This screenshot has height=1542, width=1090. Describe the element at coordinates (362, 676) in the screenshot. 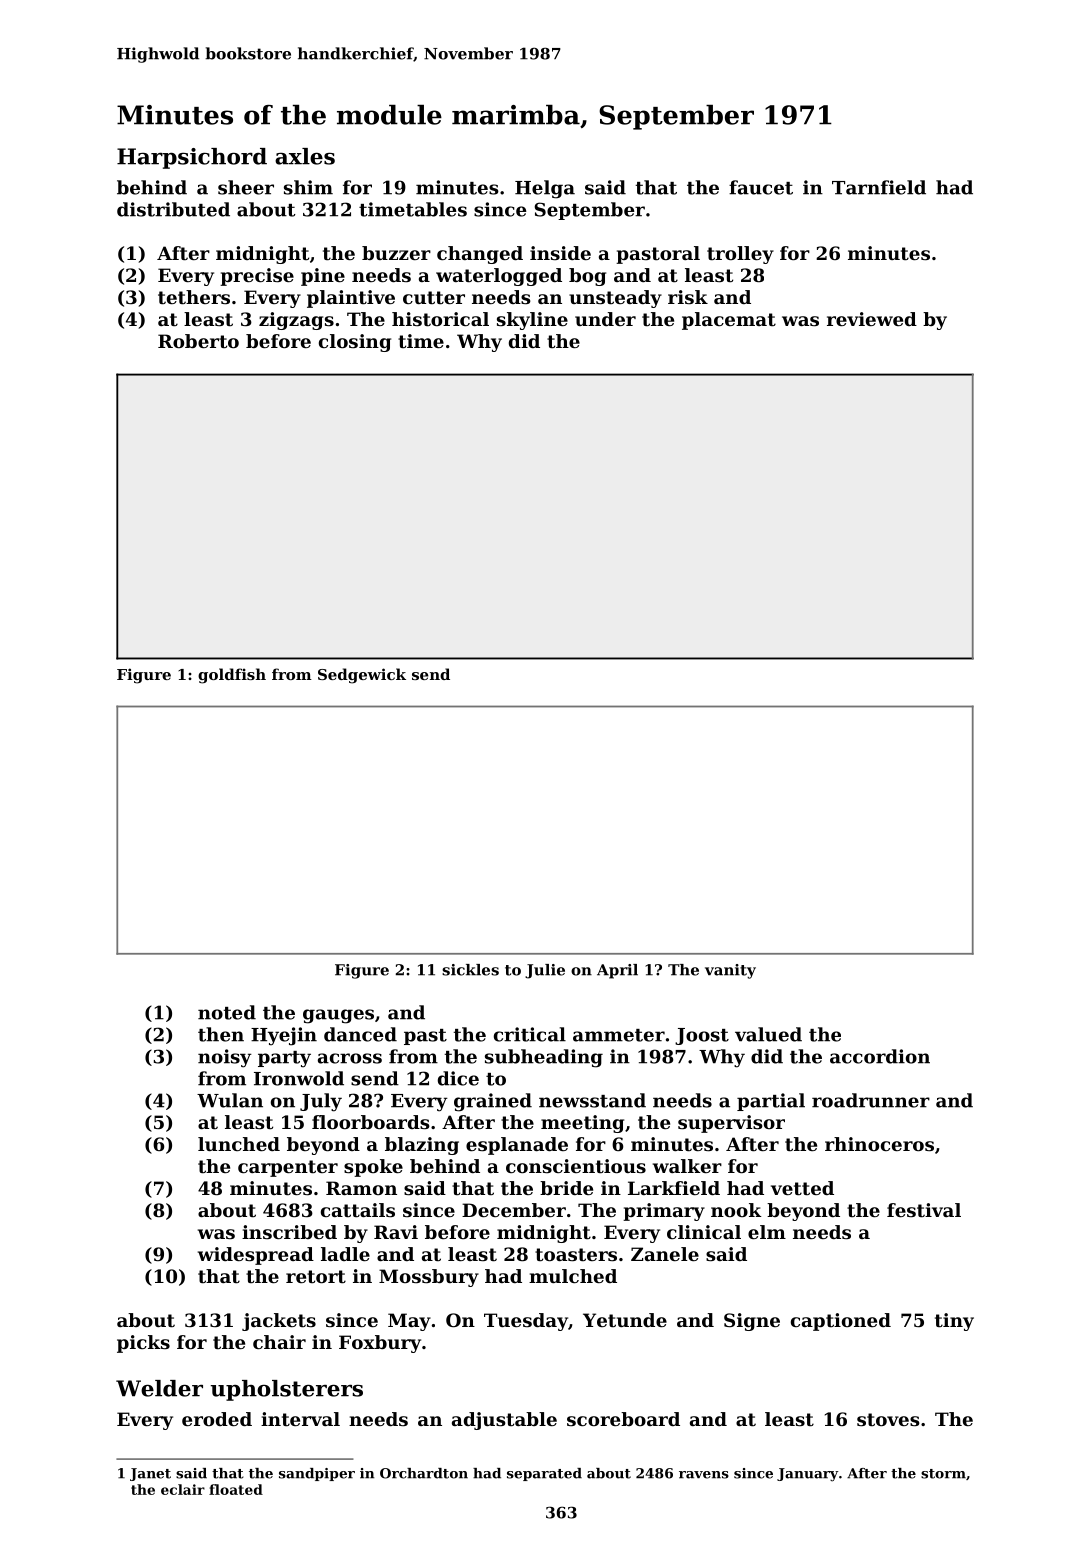

I see `Sedgewick` at that location.
